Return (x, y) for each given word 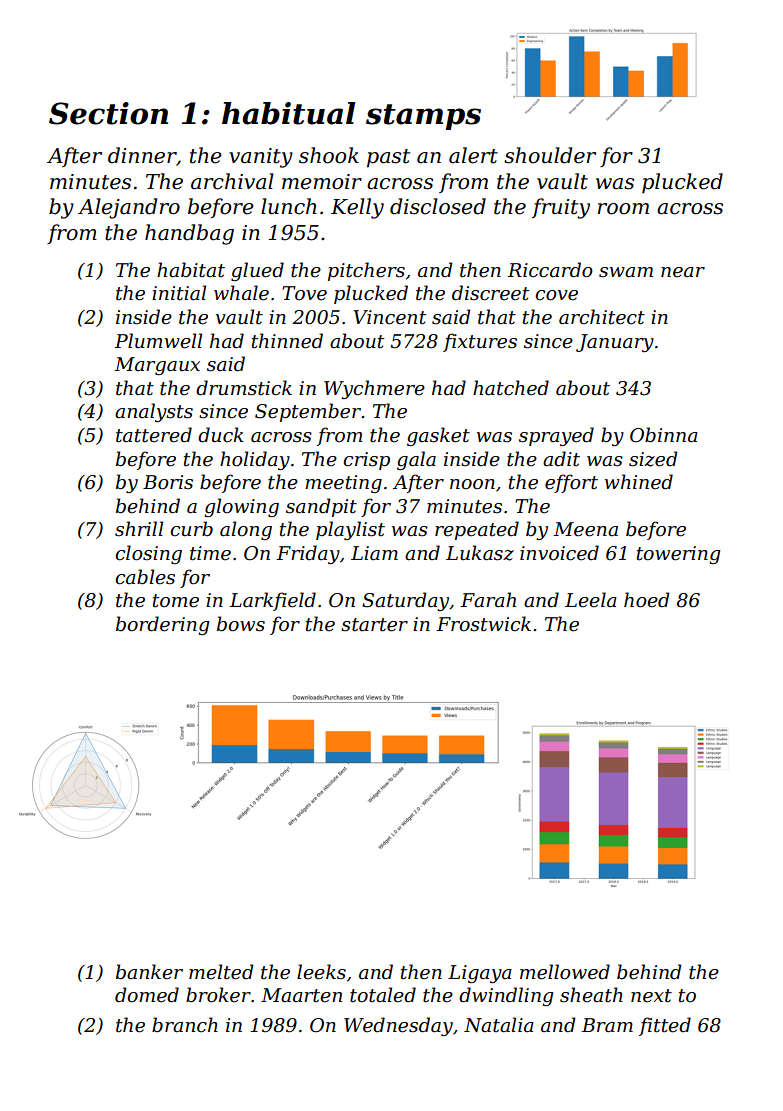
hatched (511, 388)
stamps (423, 117)
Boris (168, 482)
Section (108, 113)
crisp (366, 461)
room (623, 209)
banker (149, 972)
